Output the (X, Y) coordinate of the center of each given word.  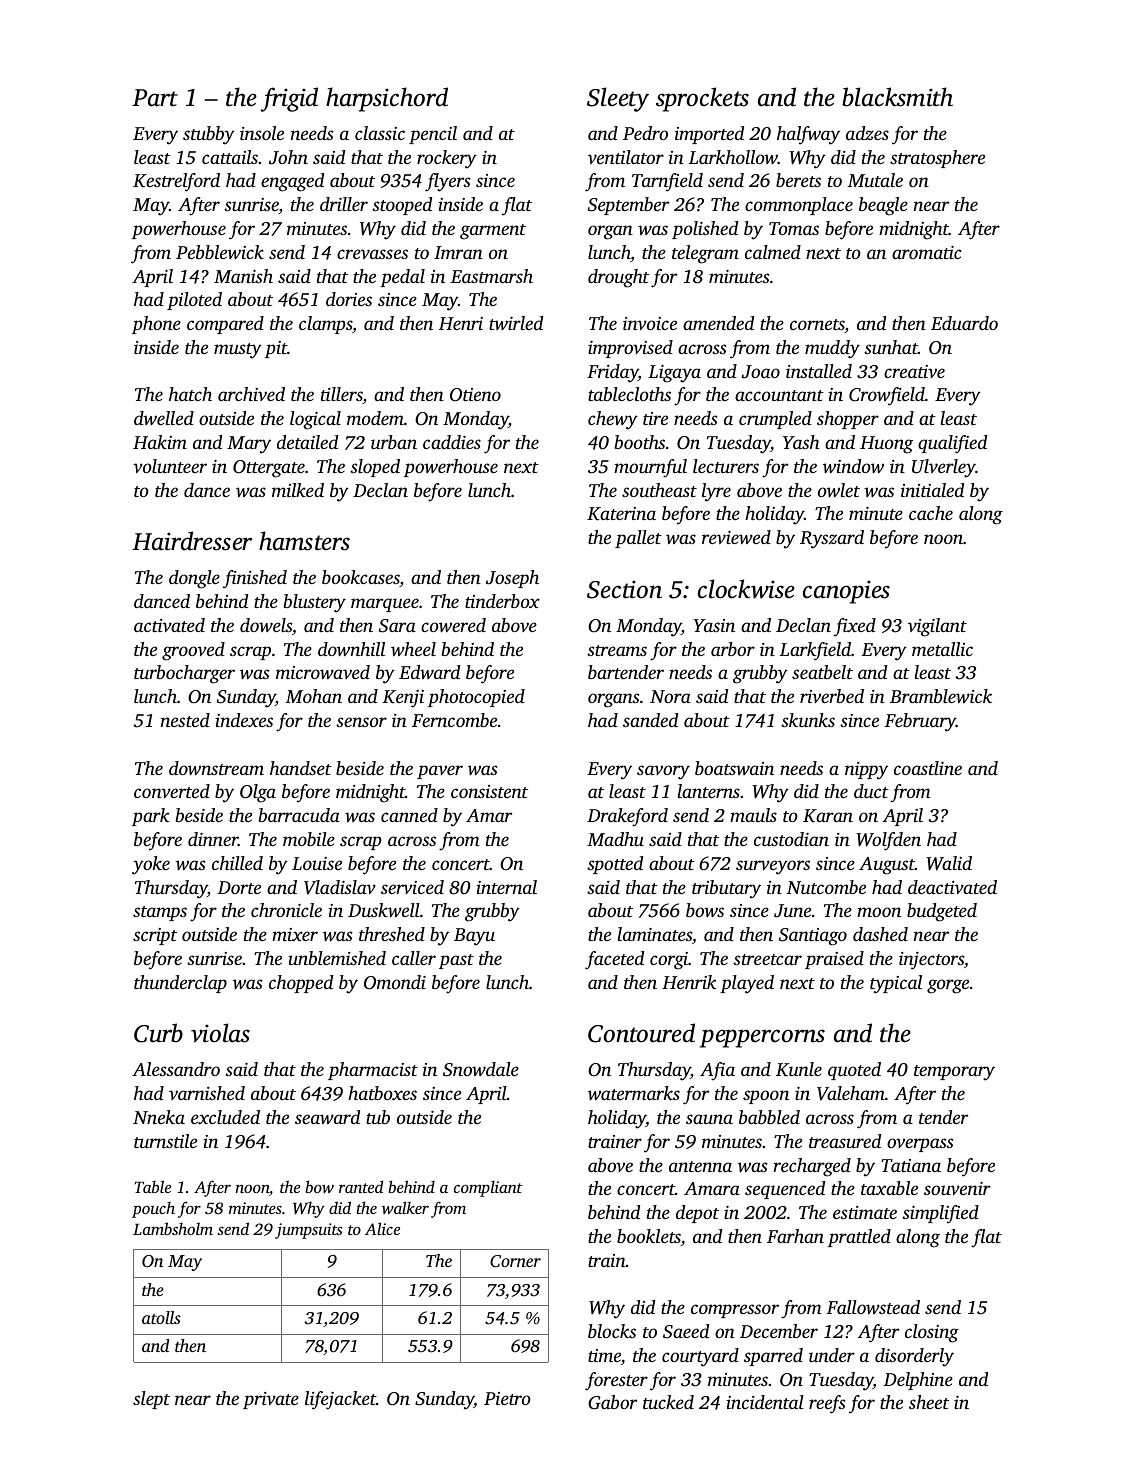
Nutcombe (826, 887)
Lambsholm (173, 1228)
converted (172, 791)
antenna (700, 1166)
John (288, 157)
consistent (489, 791)
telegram (705, 254)
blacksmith (897, 97)
